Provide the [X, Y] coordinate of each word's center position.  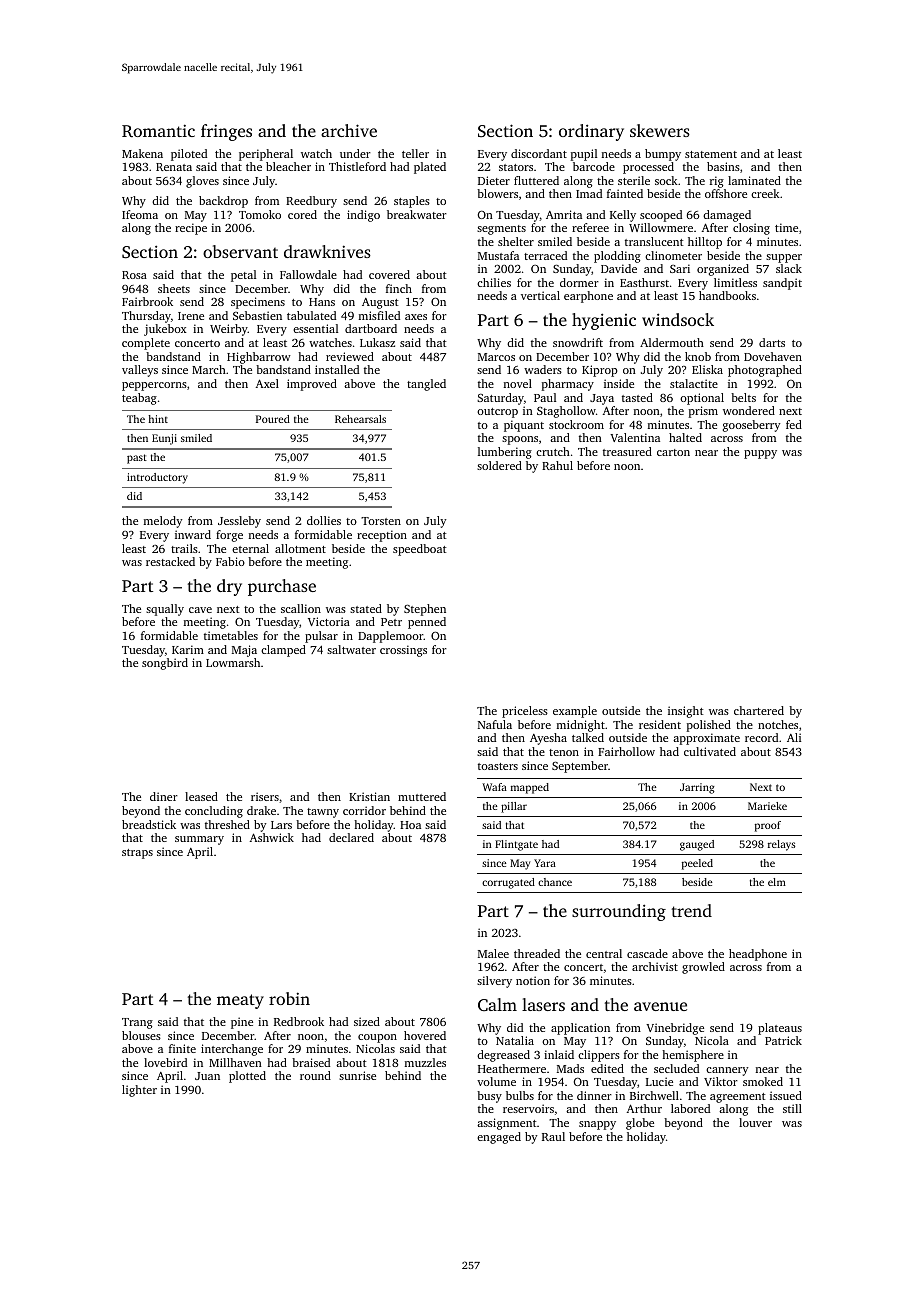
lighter [139, 1091]
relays [781, 845]
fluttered [536, 180]
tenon [564, 752]
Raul [553, 1136]
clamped [283, 651]
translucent [654, 241]
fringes [226, 132]
